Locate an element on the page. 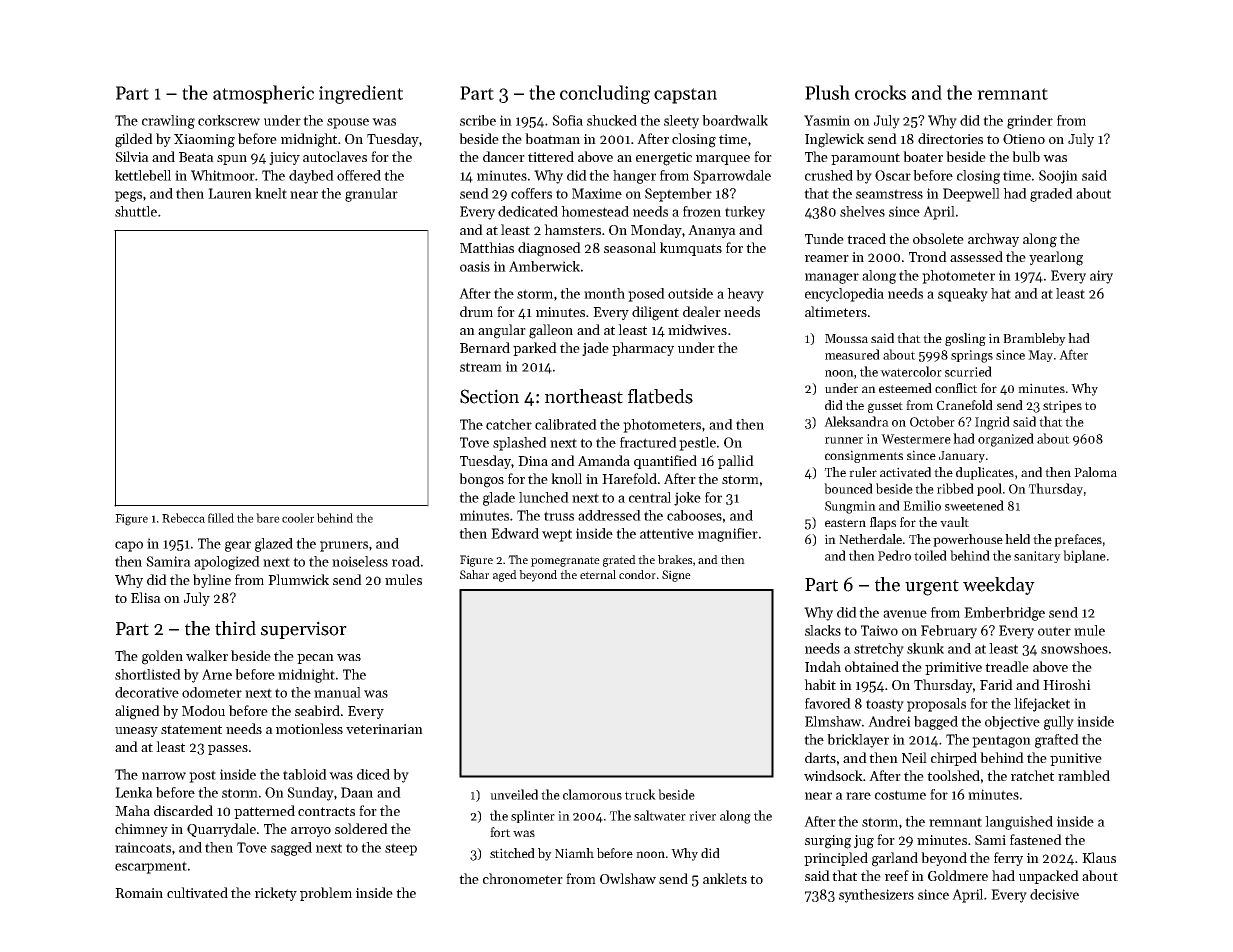 Image resolution: width=1233 pixels, height=952 pixels. concluding is located at coordinates (605, 94).
